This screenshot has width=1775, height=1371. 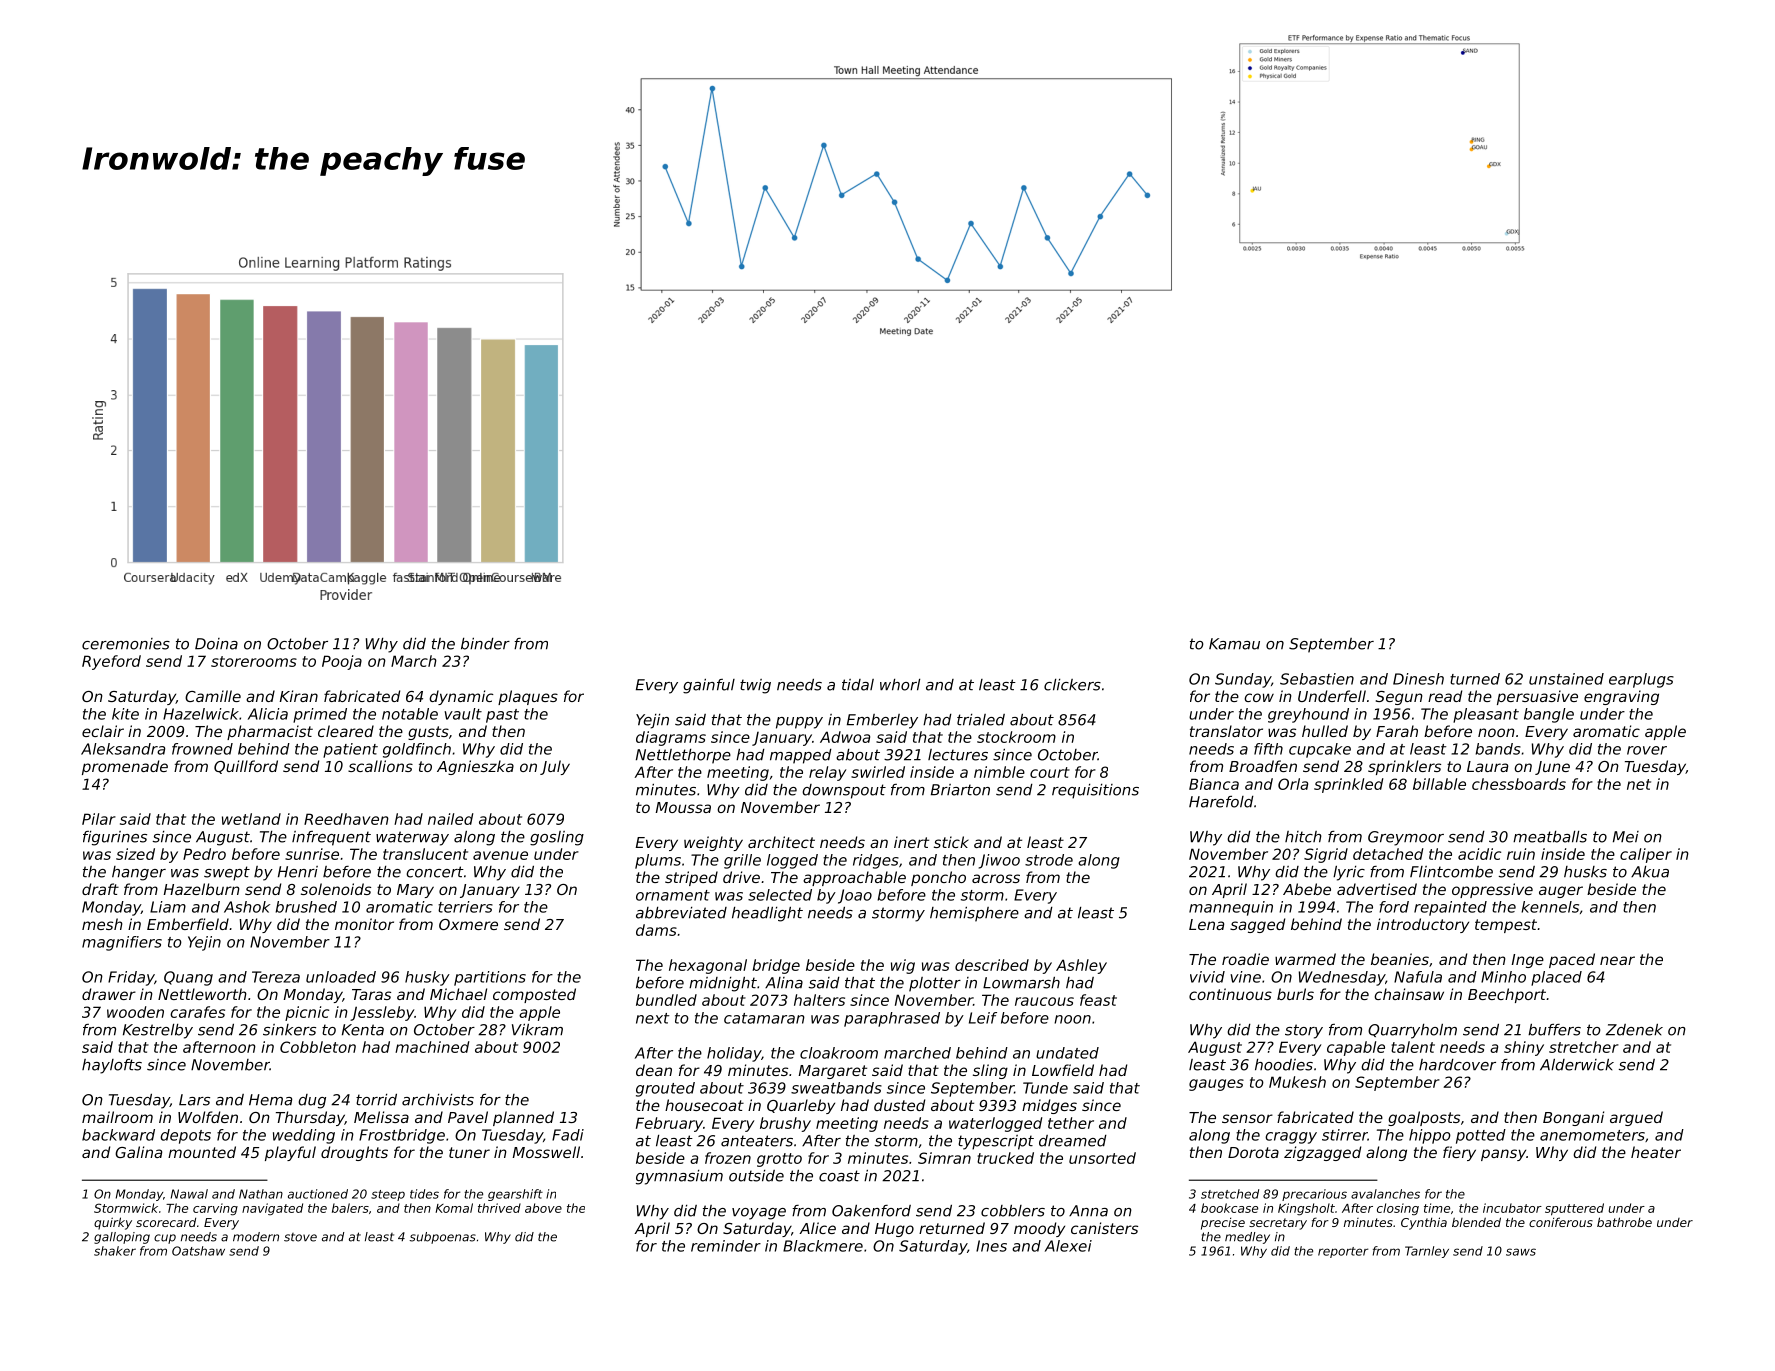 What do you see at coordinates (1641, 680) in the screenshot?
I see `earplugs` at bounding box center [1641, 680].
